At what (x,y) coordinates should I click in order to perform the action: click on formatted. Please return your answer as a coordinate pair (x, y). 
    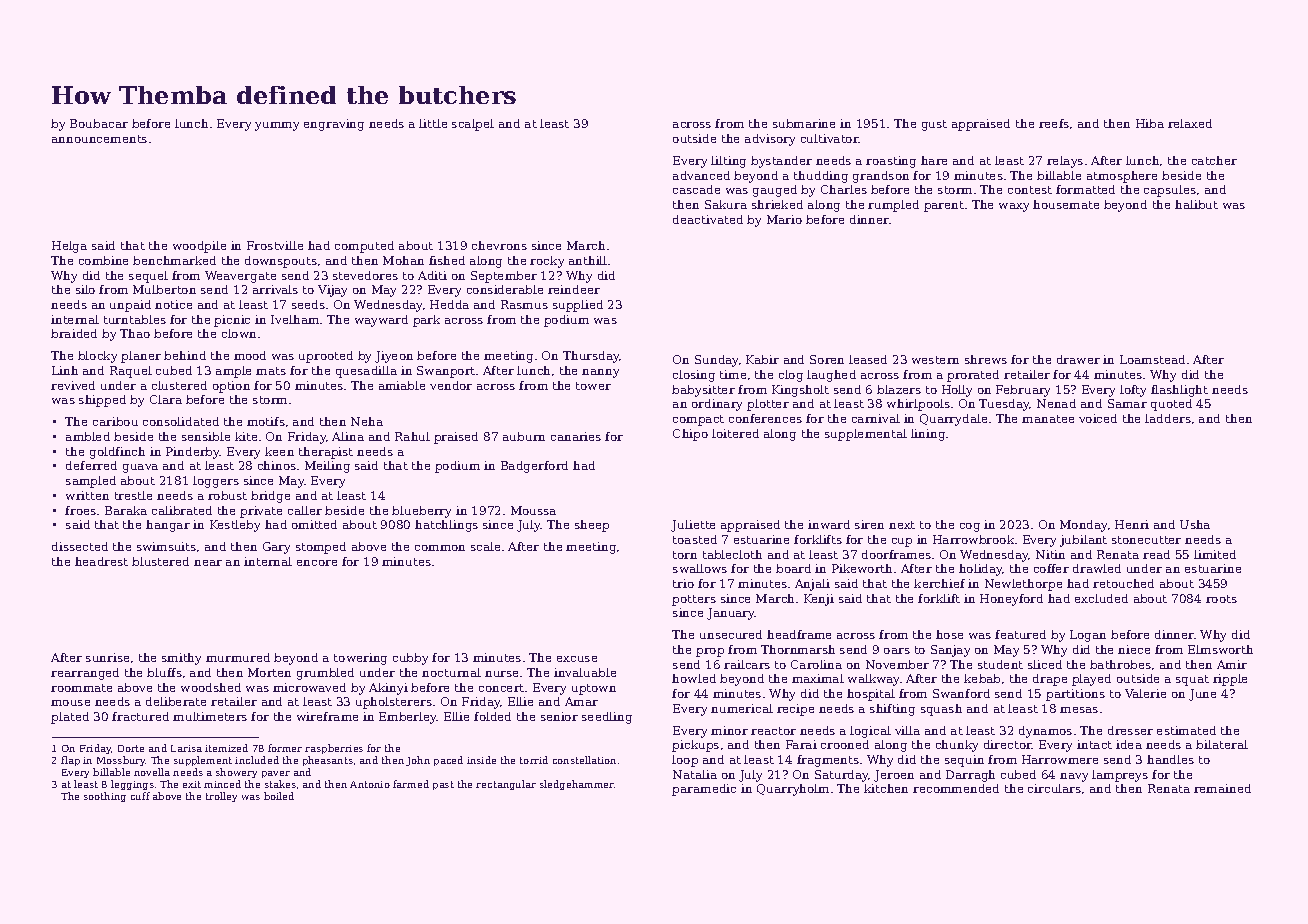
    Looking at the image, I should click on (1085, 189).
